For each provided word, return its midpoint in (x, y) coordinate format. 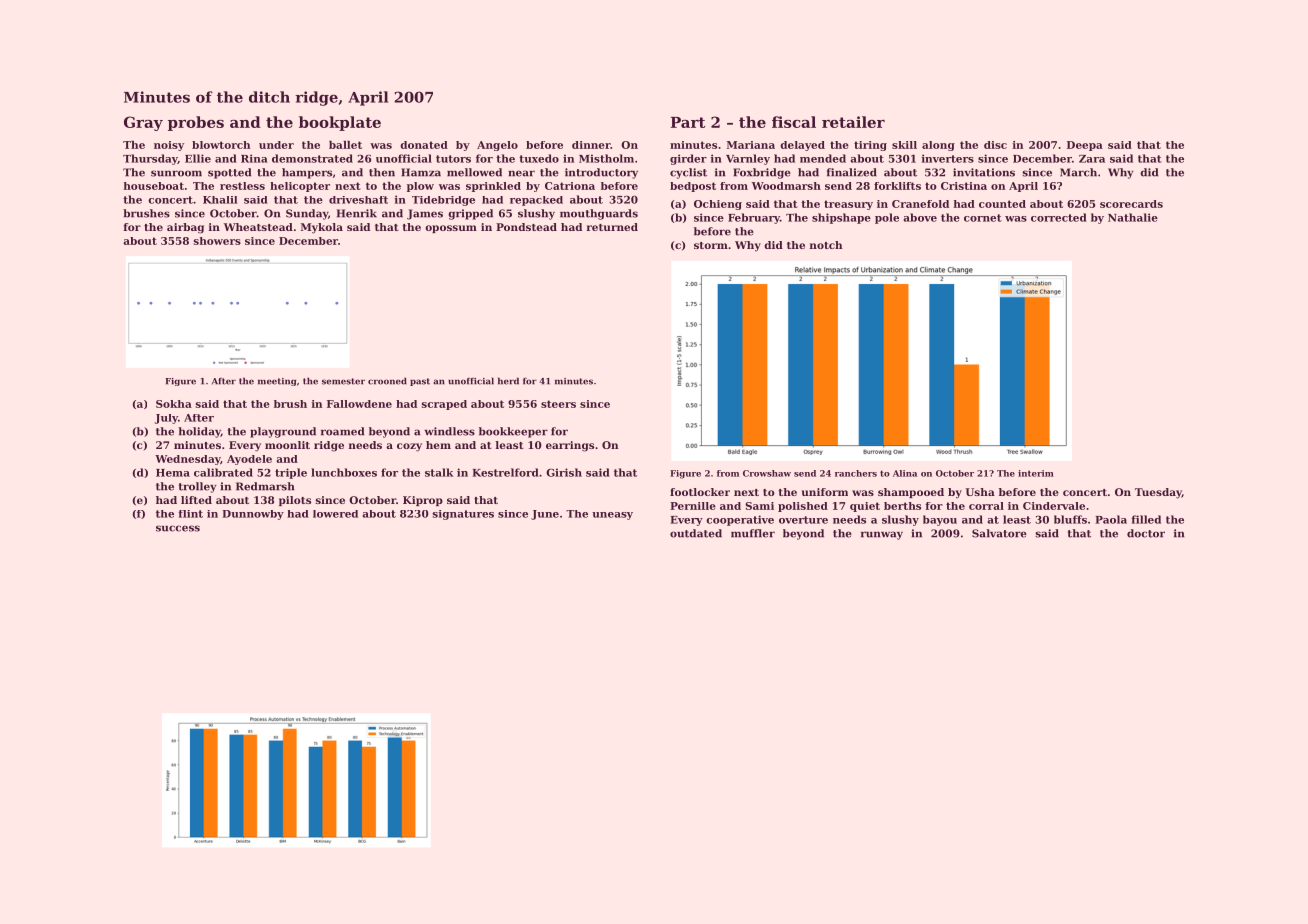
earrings (570, 446)
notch (826, 245)
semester (343, 381)
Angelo (497, 146)
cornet (983, 218)
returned (612, 227)
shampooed (911, 493)
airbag (185, 228)
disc (995, 145)
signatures (463, 515)
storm (711, 245)
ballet (345, 145)
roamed (342, 431)
